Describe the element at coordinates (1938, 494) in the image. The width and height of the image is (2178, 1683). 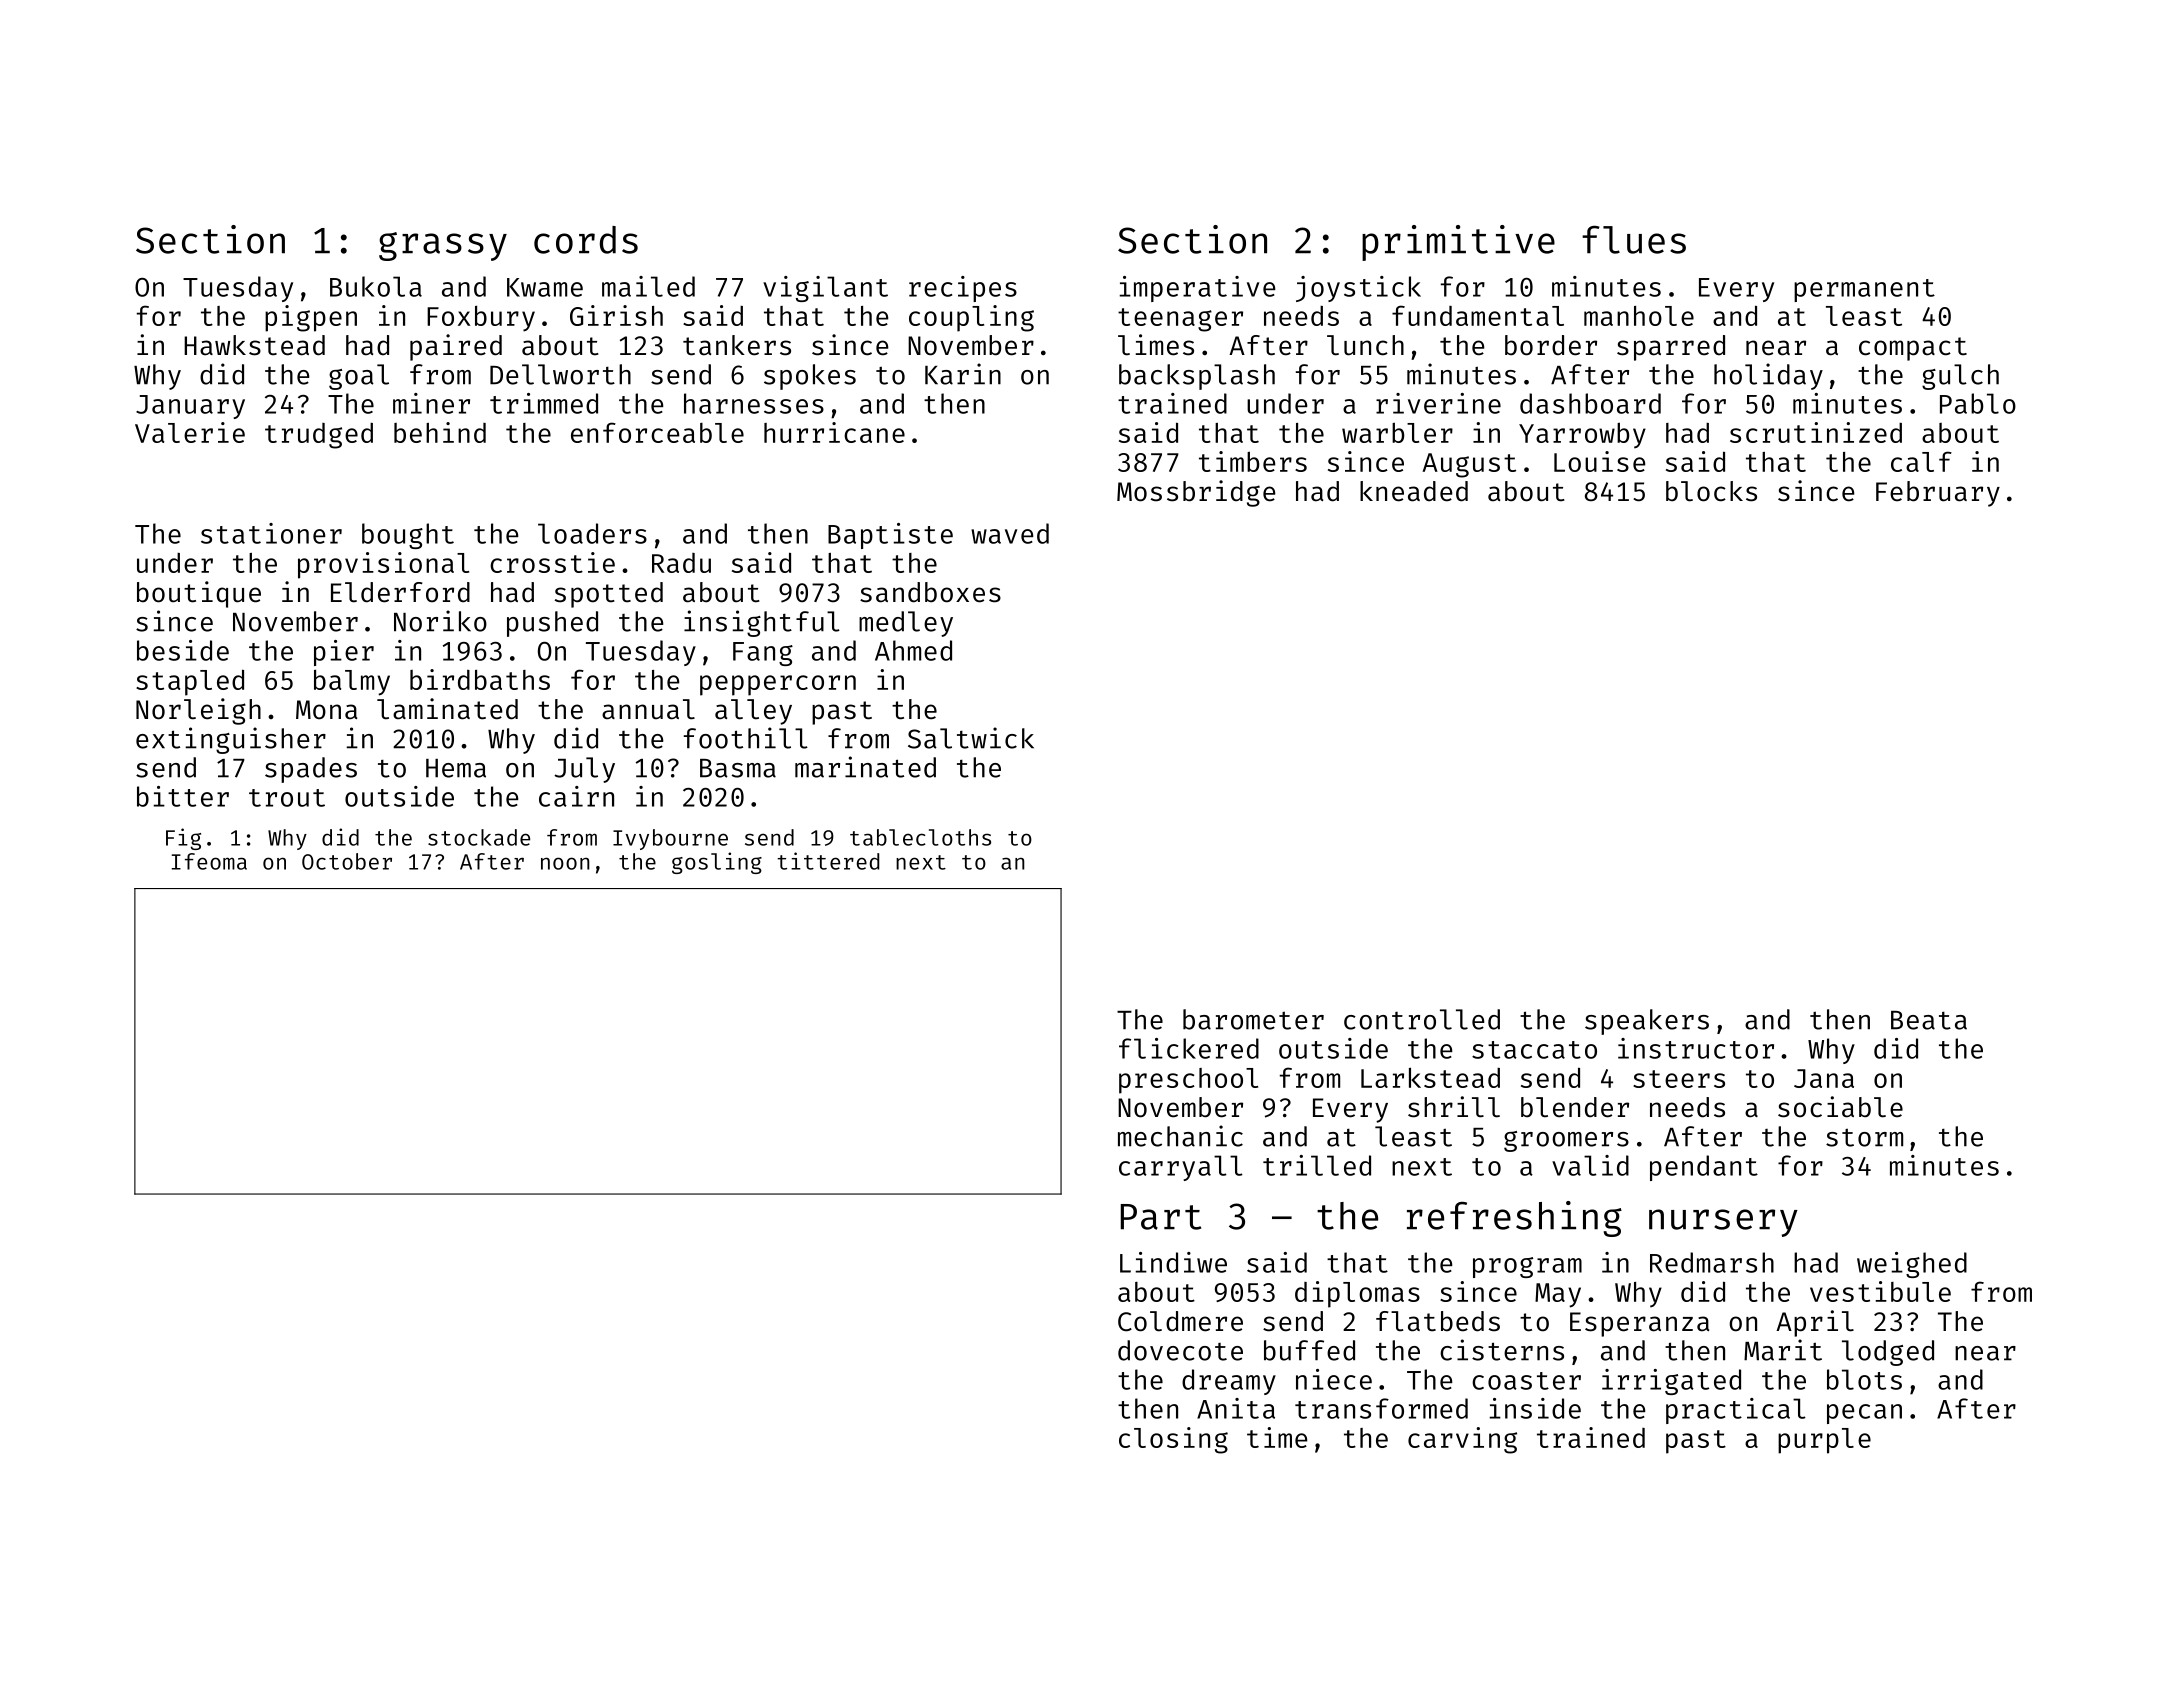
I see `February` at that location.
